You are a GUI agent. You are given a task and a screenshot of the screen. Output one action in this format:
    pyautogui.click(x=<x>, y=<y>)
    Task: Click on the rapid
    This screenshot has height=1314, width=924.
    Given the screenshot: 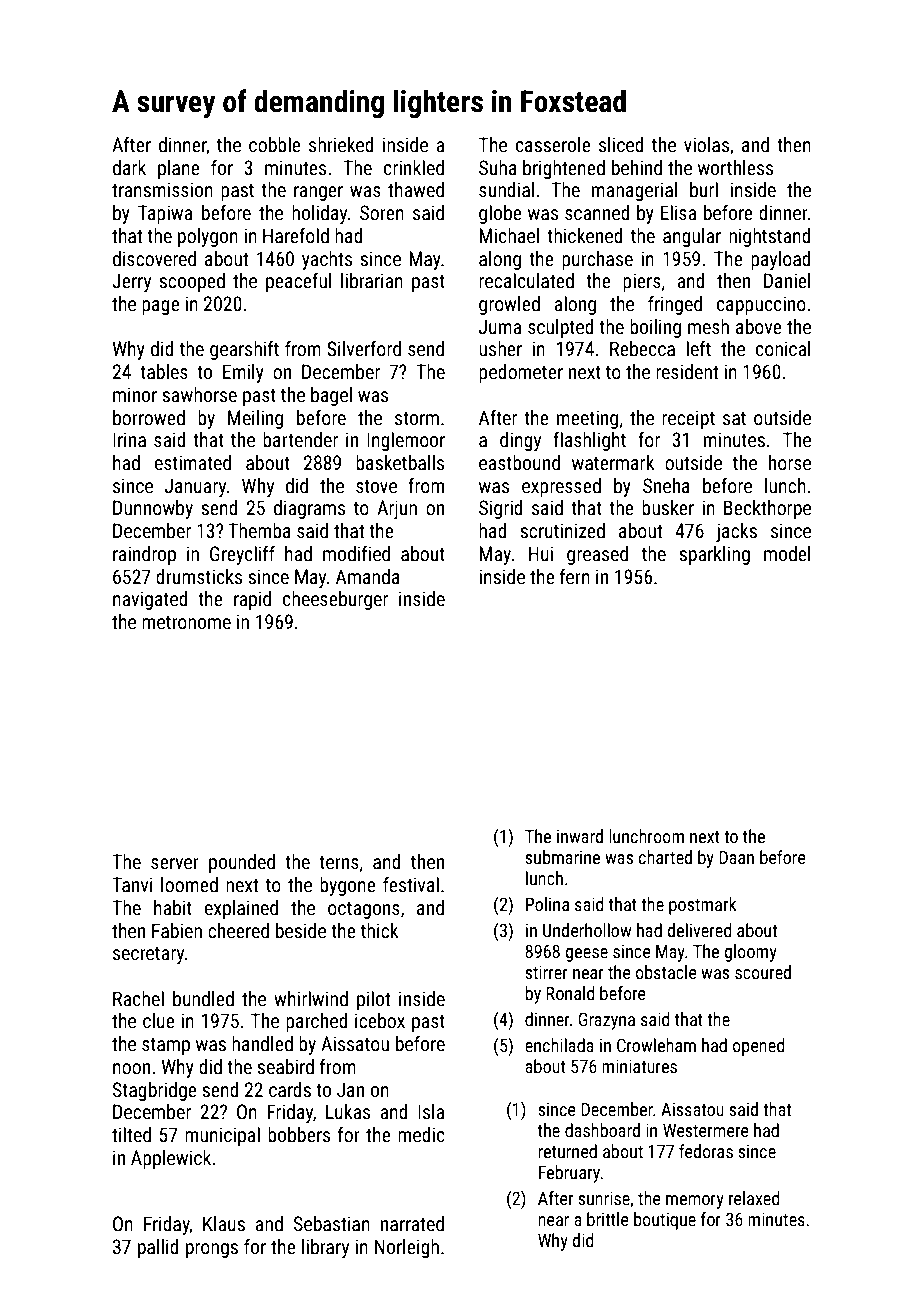 What is the action you would take?
    pyautogui.click(x=252, y=600)
